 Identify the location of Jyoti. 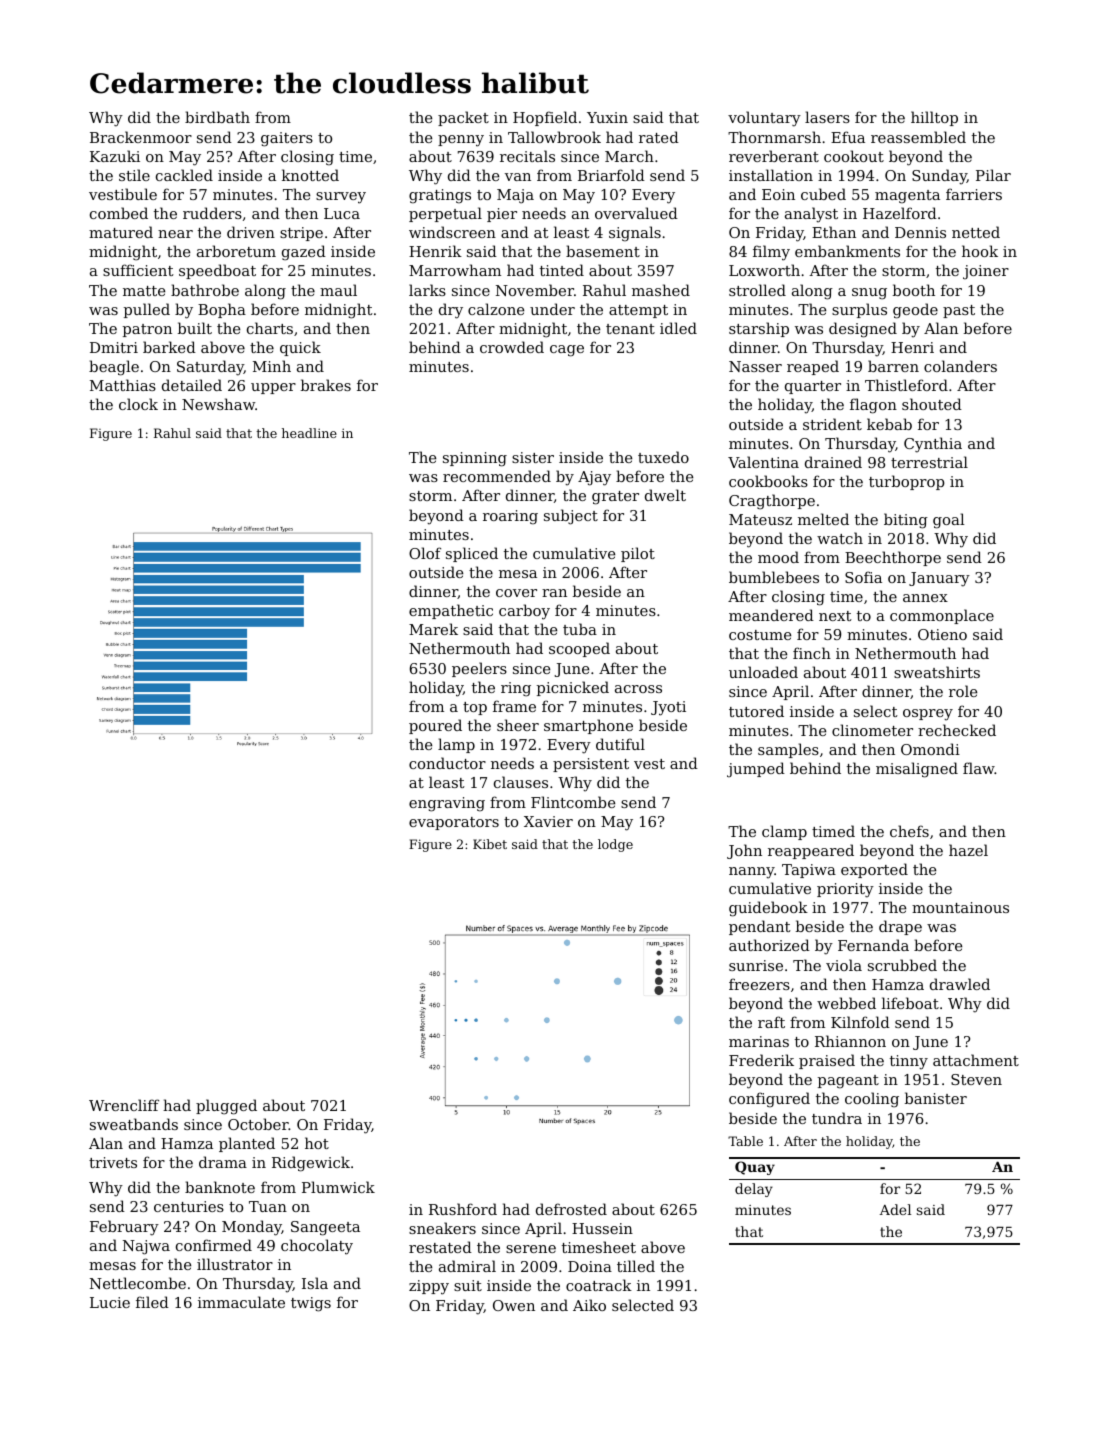
(668, 708).
